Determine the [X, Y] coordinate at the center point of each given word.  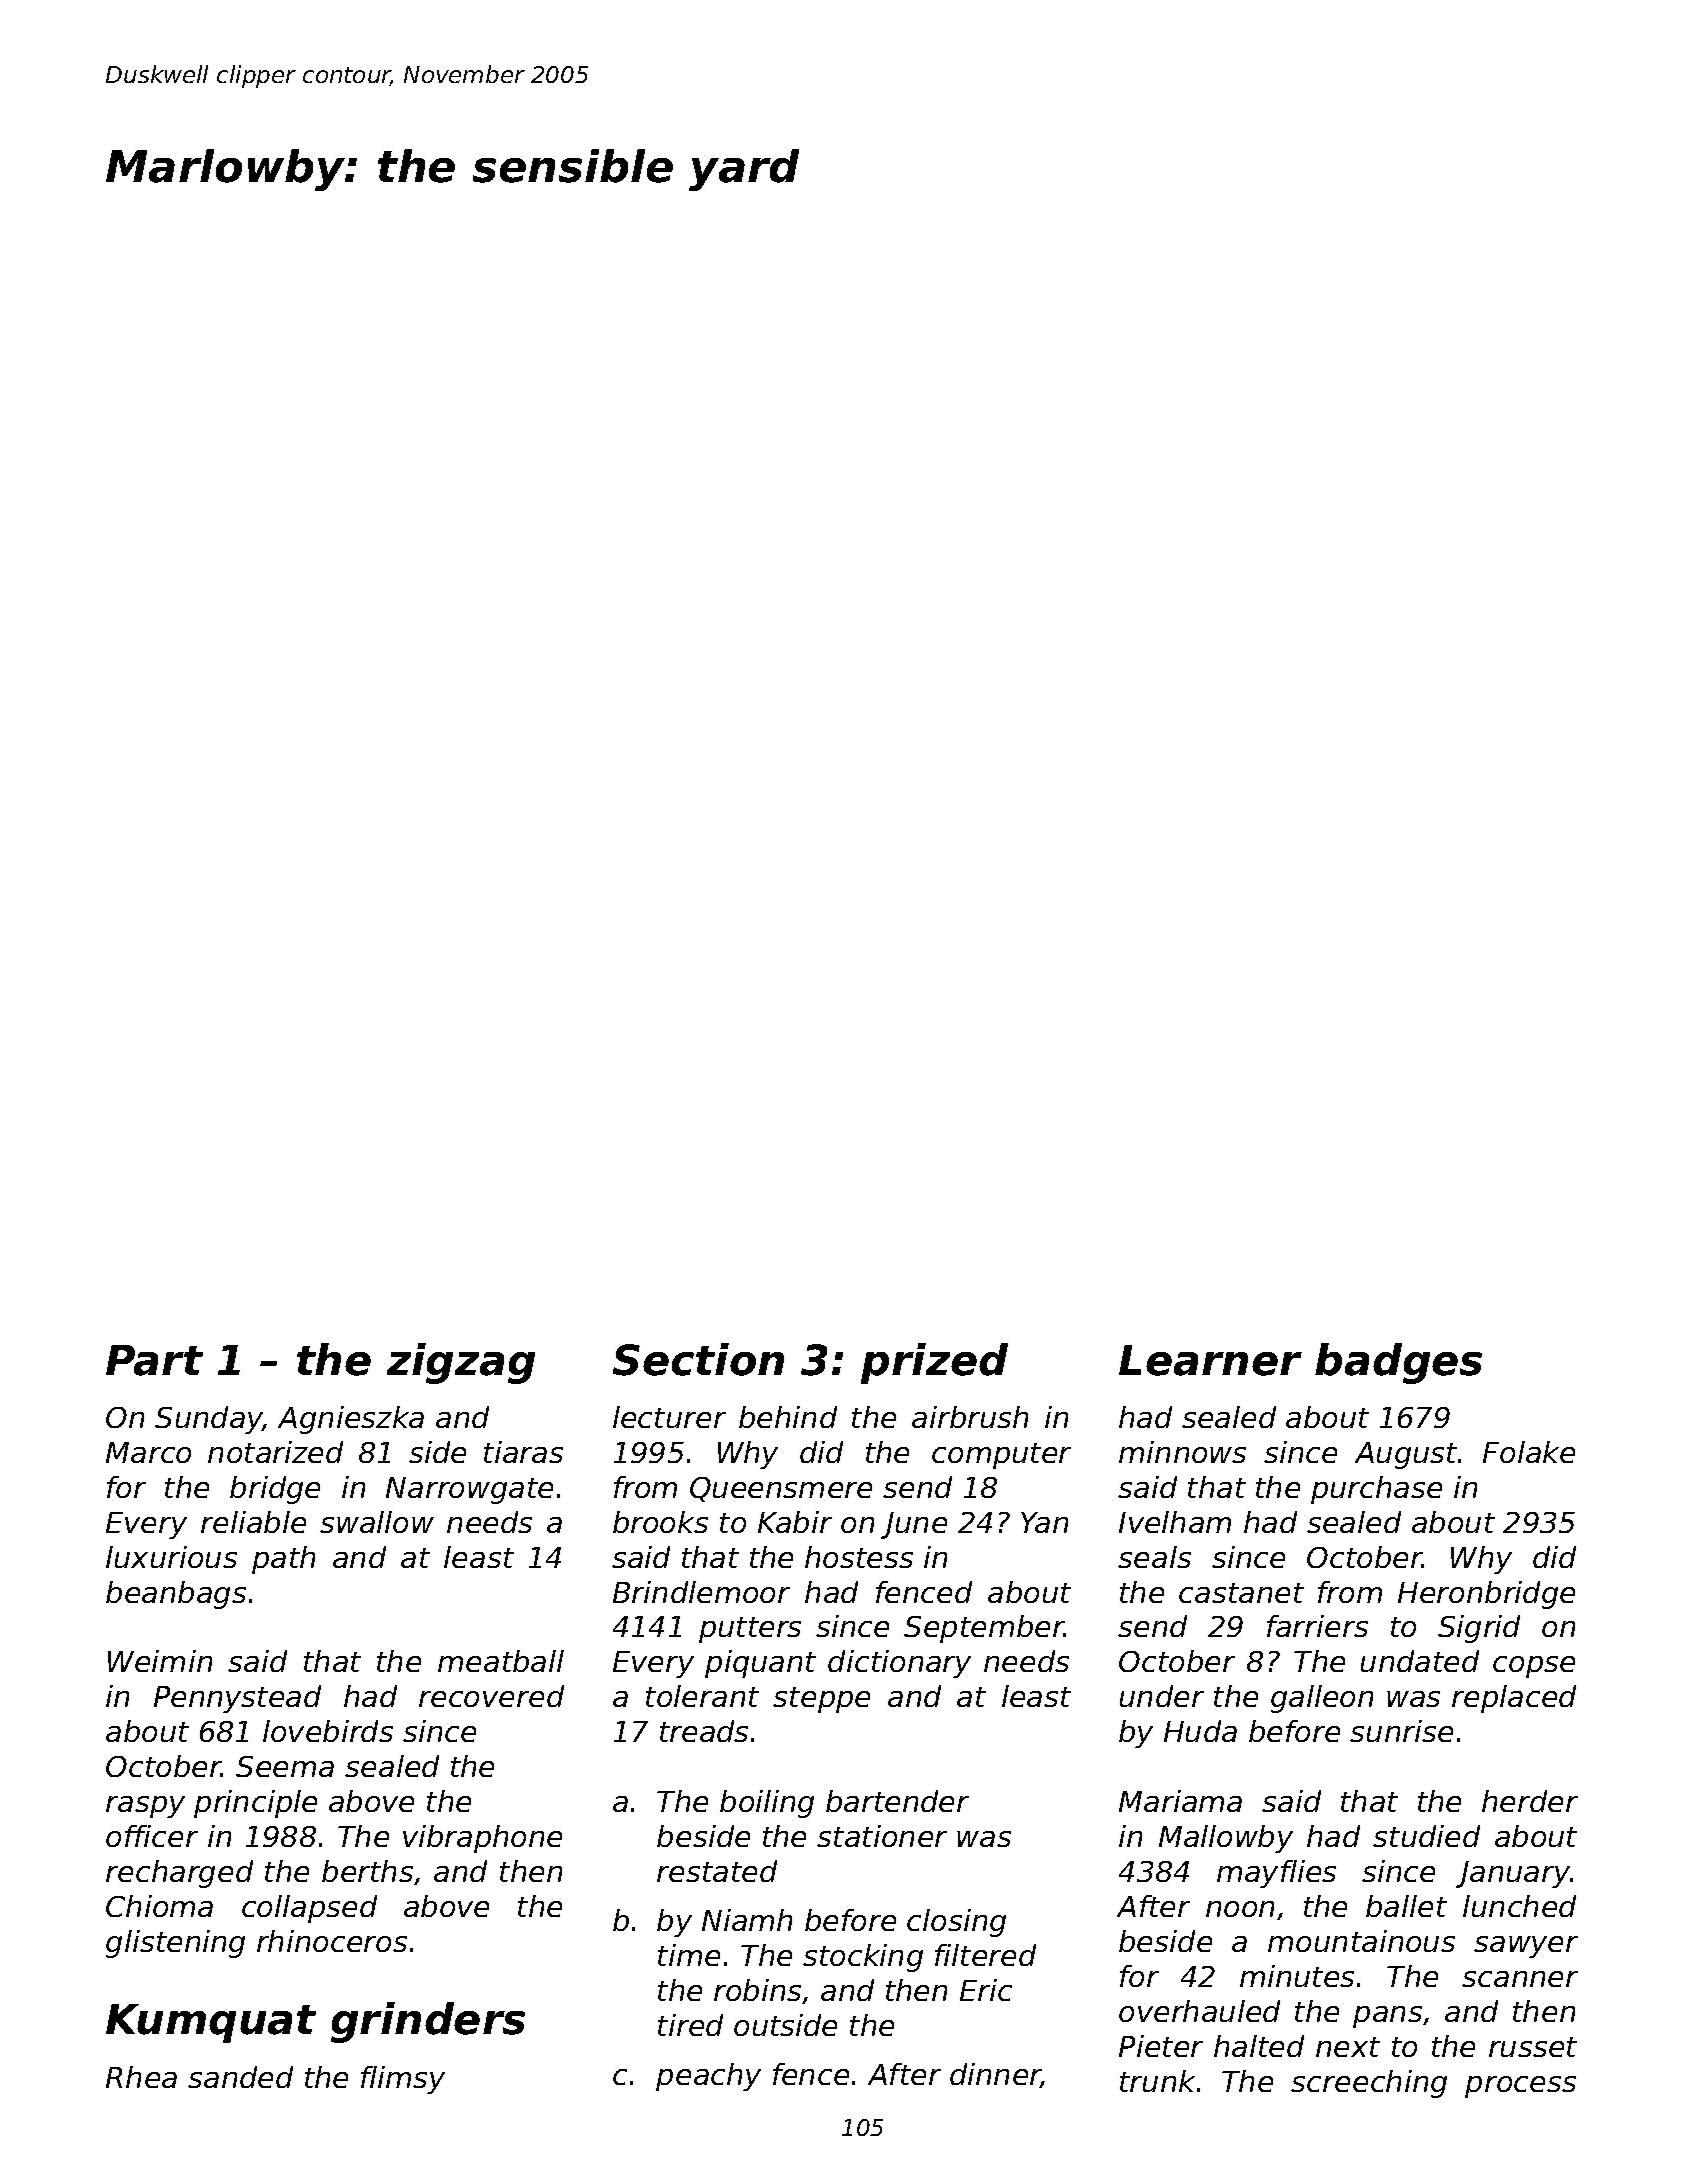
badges [1398, 1363]
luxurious [171, 1557]
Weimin [160, 1661]
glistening [175, 1944]
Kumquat [211, 2023]
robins [757, 1990]
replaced [1514, 1699]
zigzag [461, 1363]
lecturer [669, 1417]
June [914, 1525]
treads [704, 1731]
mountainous [1361, 1941]
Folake [1529, 1452]
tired [690, 2025]
